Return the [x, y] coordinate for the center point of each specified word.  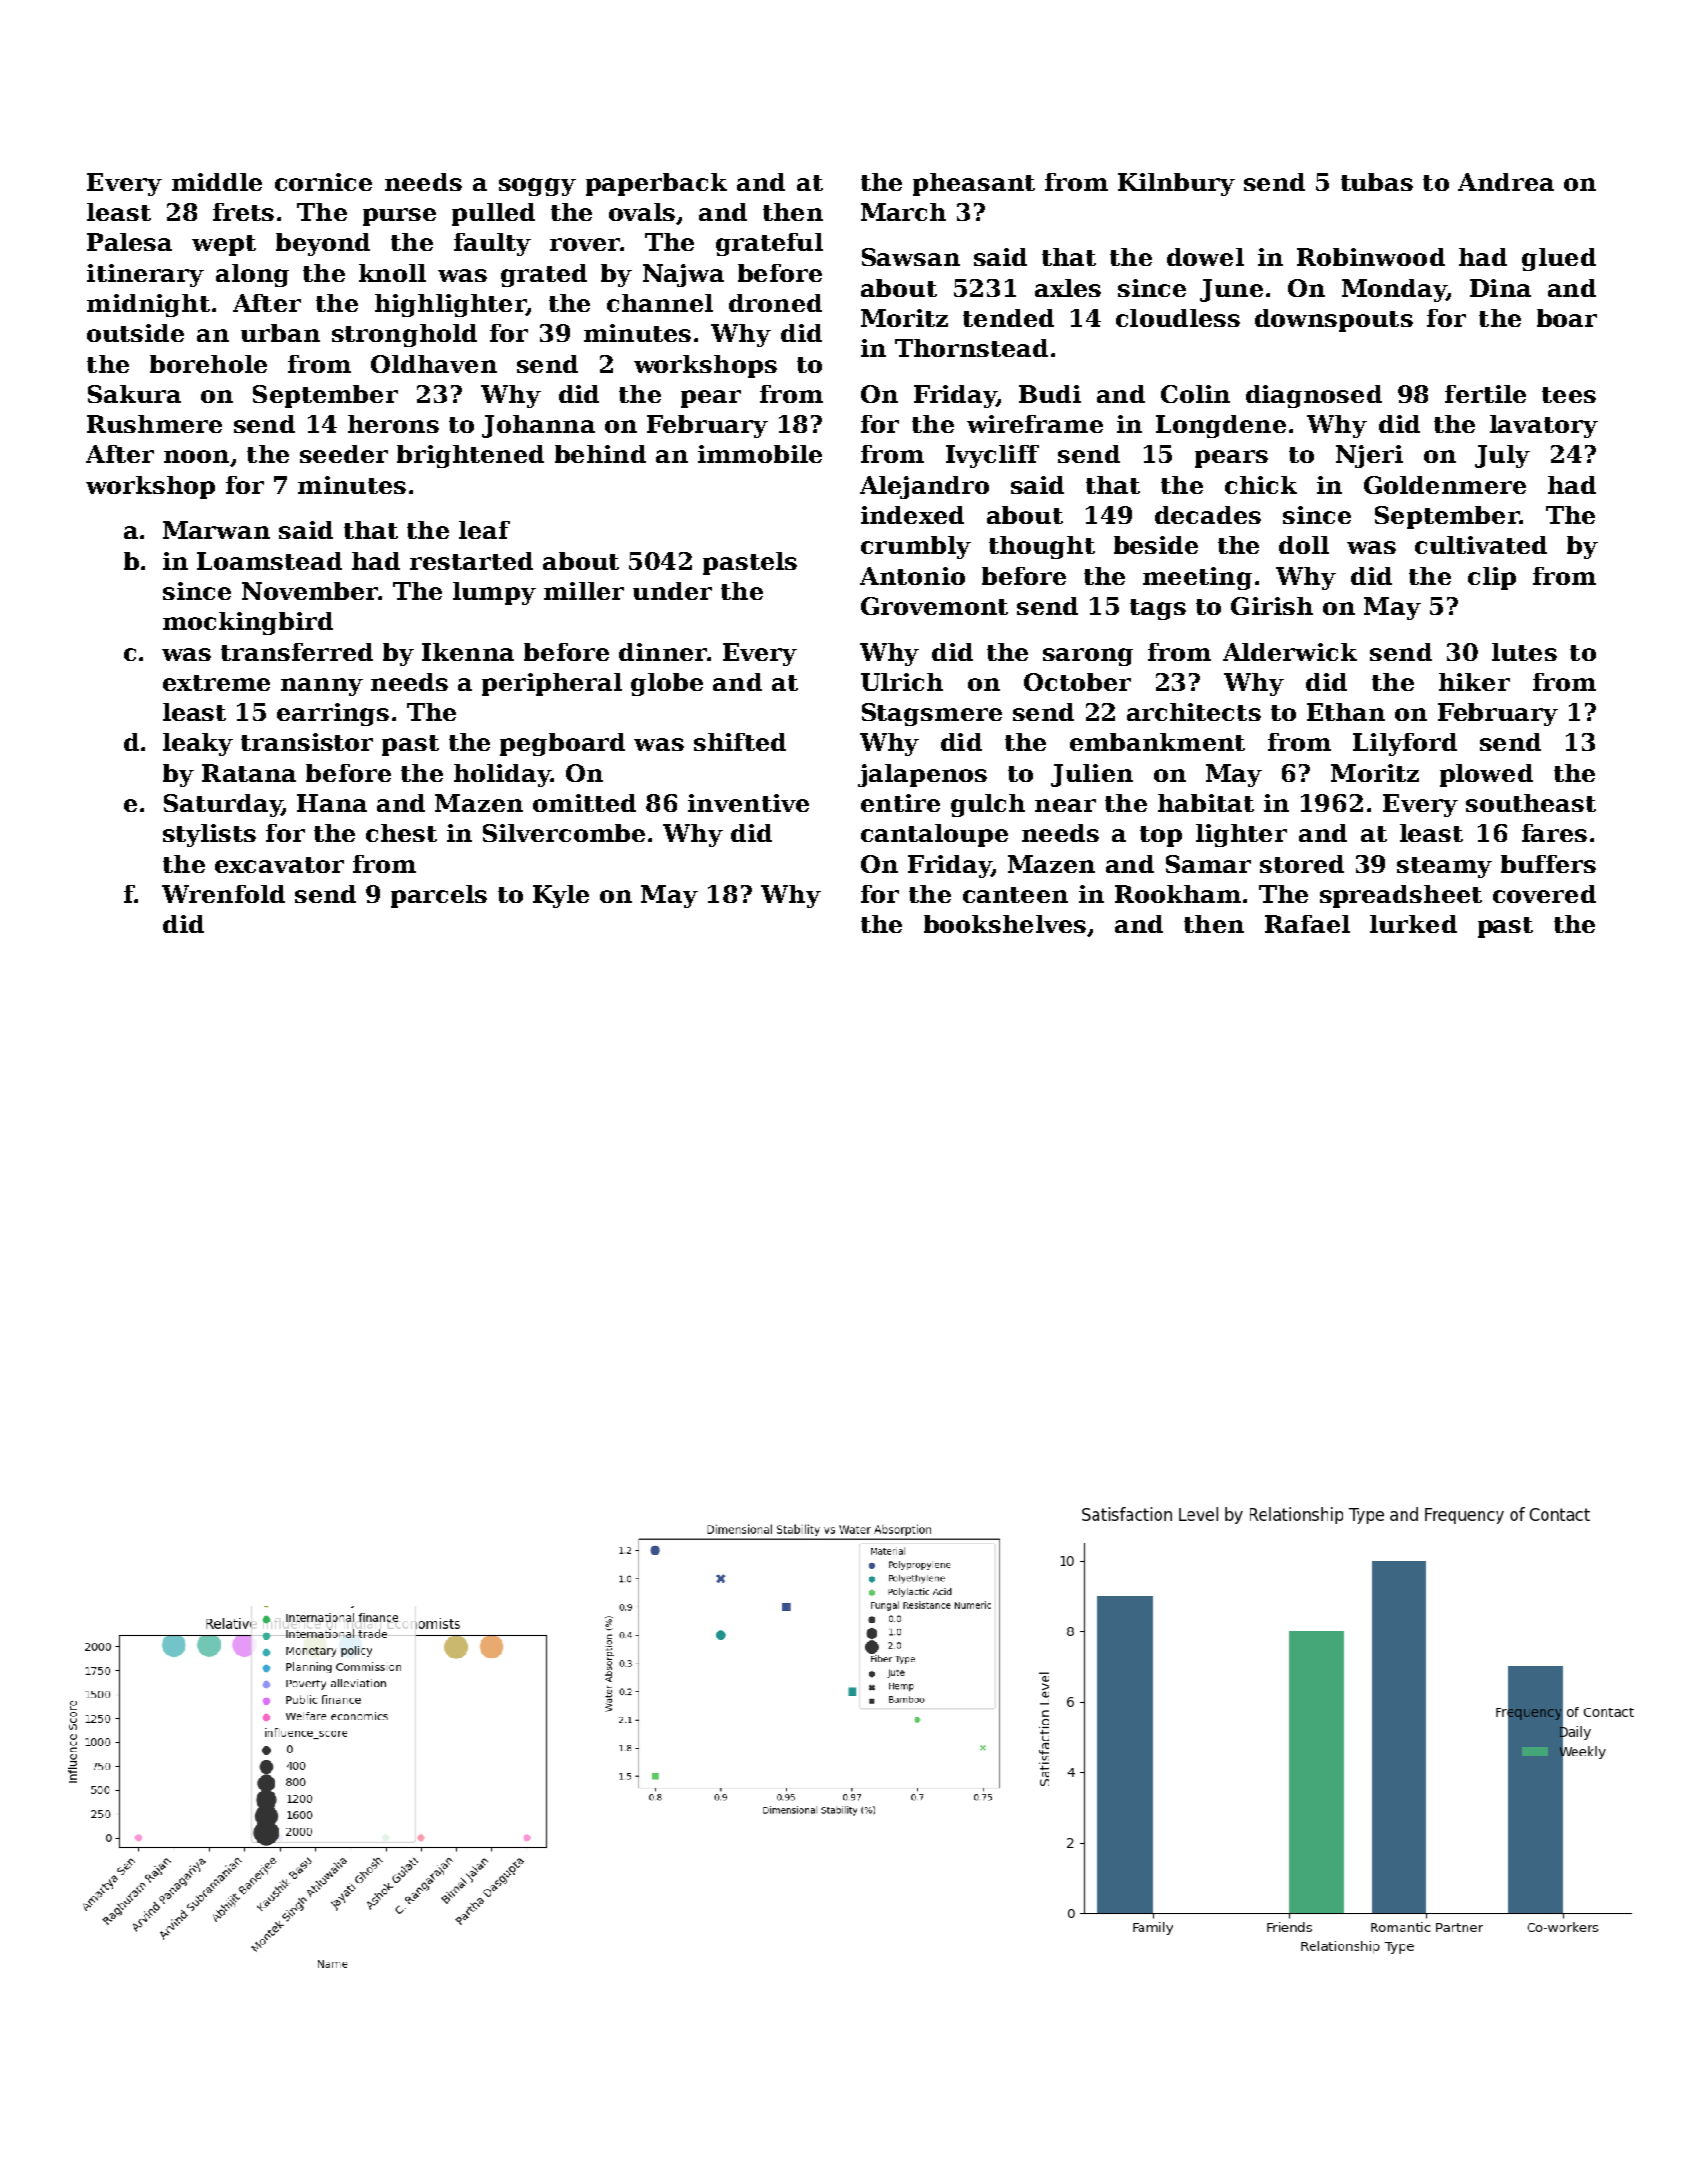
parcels [439, 896]
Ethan [1346, 712]
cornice [323, 182]
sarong [1088, 657]
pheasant [974, 184]
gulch [988, 805]
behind [600, 454]
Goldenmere [1445, 485]
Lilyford [1405, 744]
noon [196, 456]
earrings [333, 714]
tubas [1377, 182]
